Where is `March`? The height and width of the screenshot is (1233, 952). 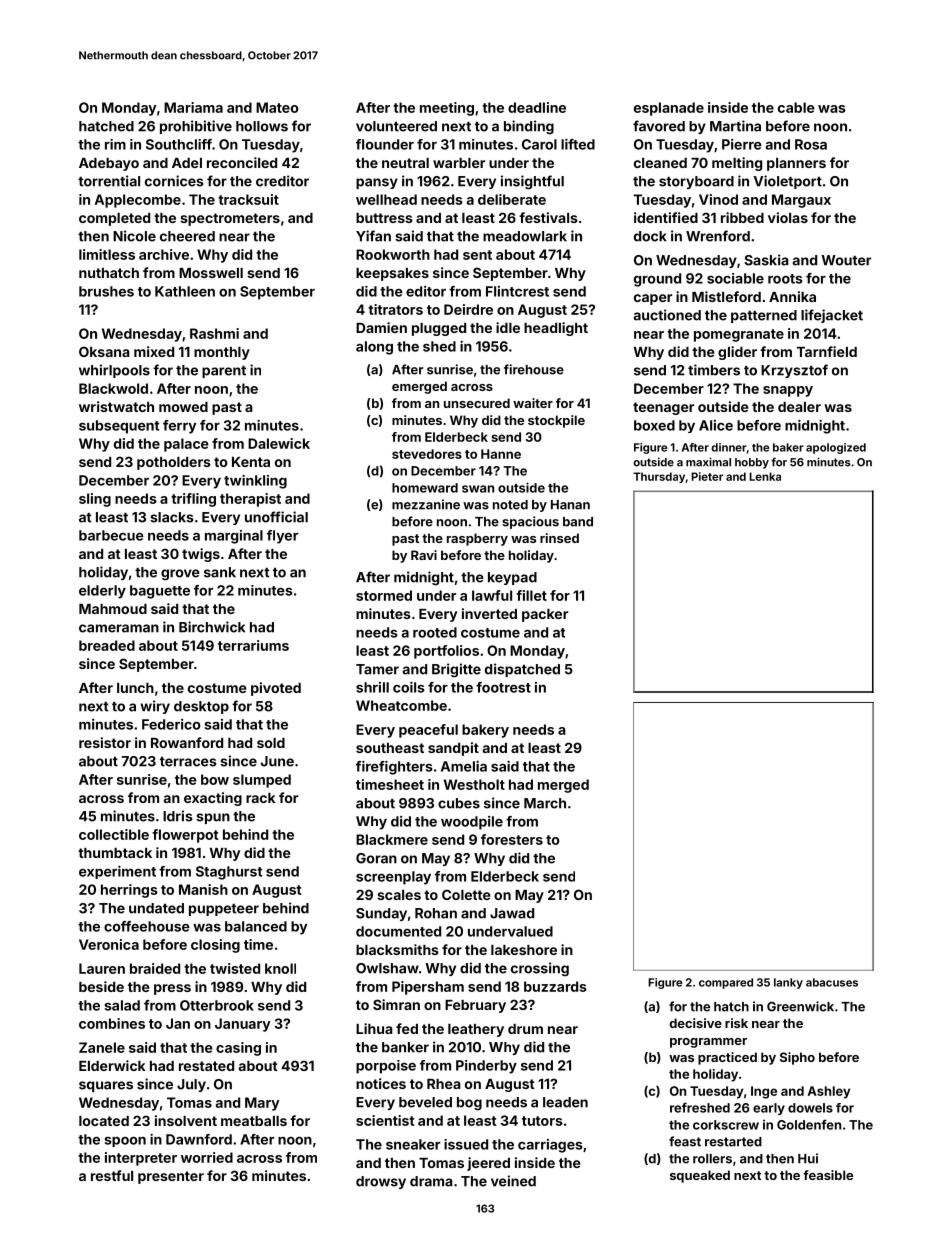 March is located at coordinates (545, 803).
